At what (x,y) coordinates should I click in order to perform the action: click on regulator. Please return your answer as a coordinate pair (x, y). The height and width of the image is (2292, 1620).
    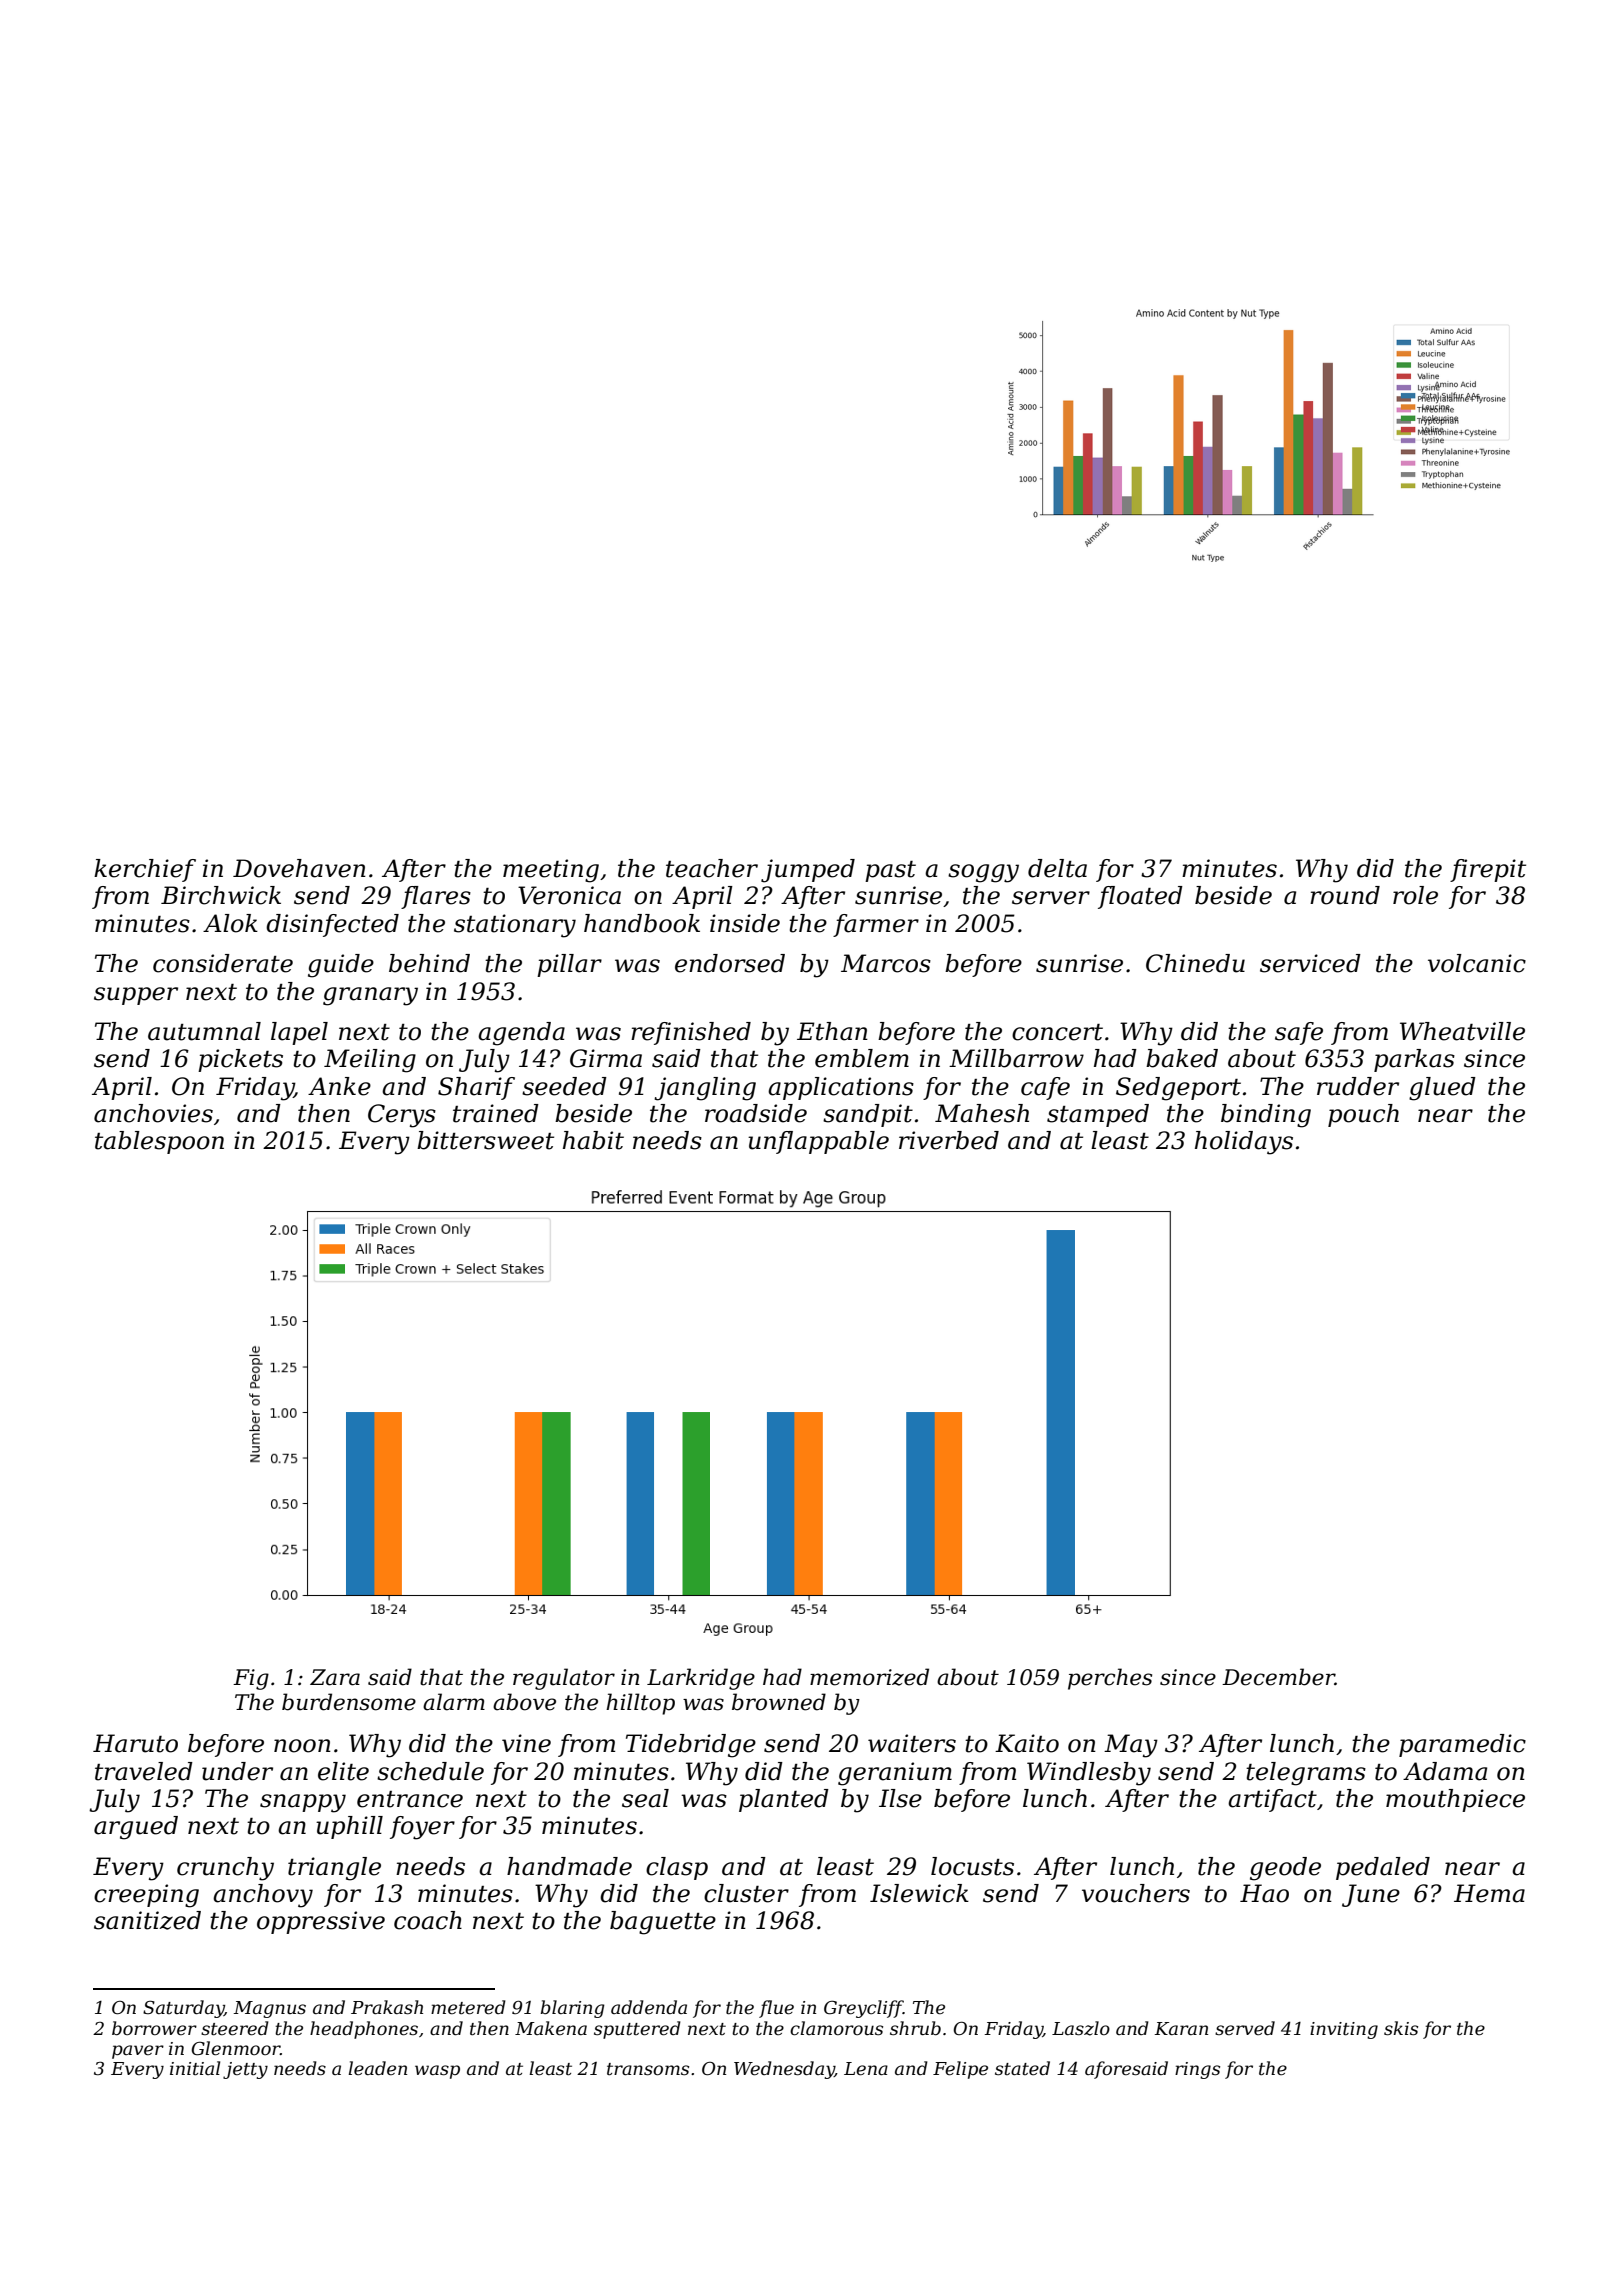
    Looking at the image, I should click on (564, 1679).
